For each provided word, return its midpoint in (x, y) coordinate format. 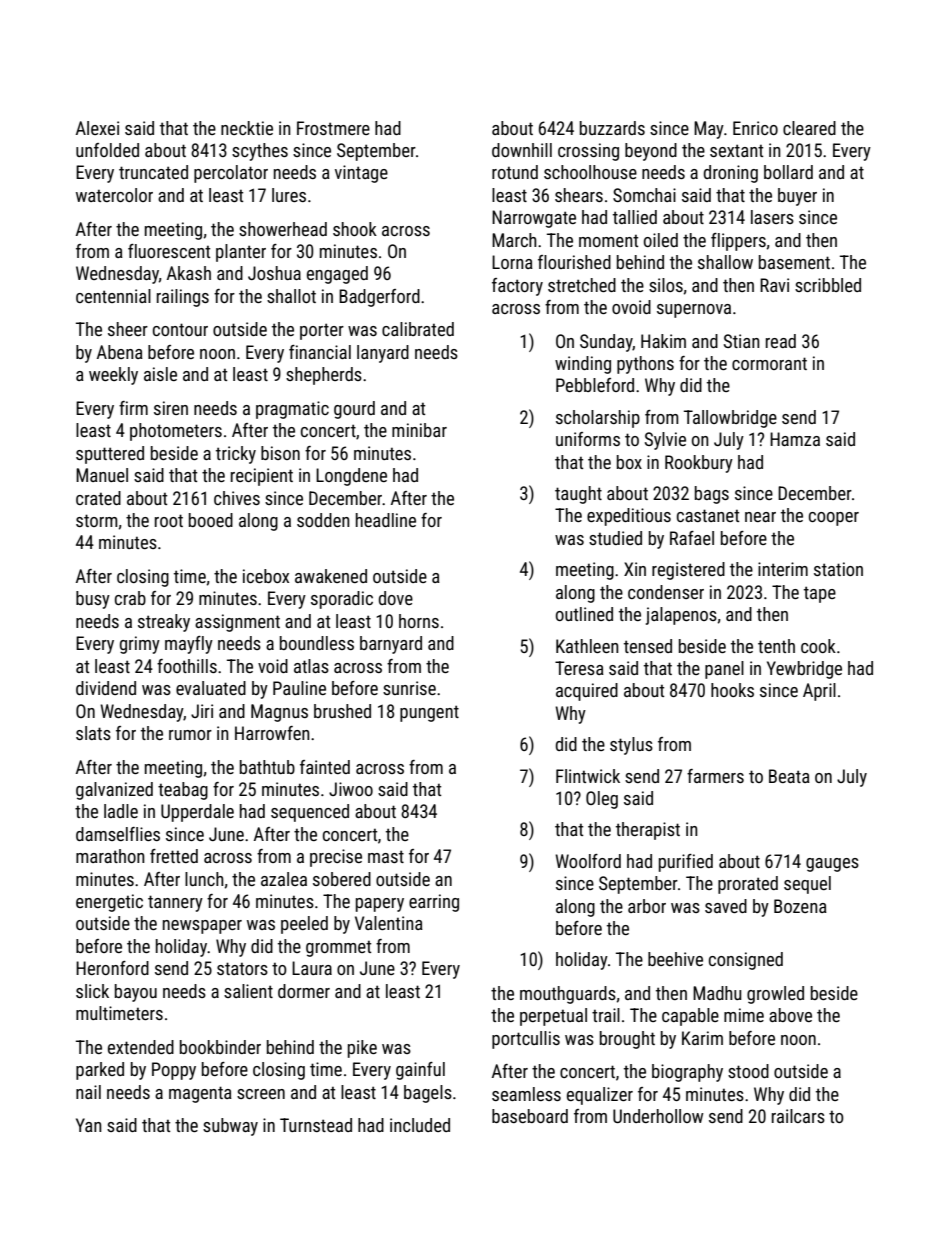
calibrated (418, 329)
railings (183, 298)
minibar (419, 430)
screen (261, 1094)
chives (237, 498)
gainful (420, 1071)
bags (712, 495)
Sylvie (665, 441)
